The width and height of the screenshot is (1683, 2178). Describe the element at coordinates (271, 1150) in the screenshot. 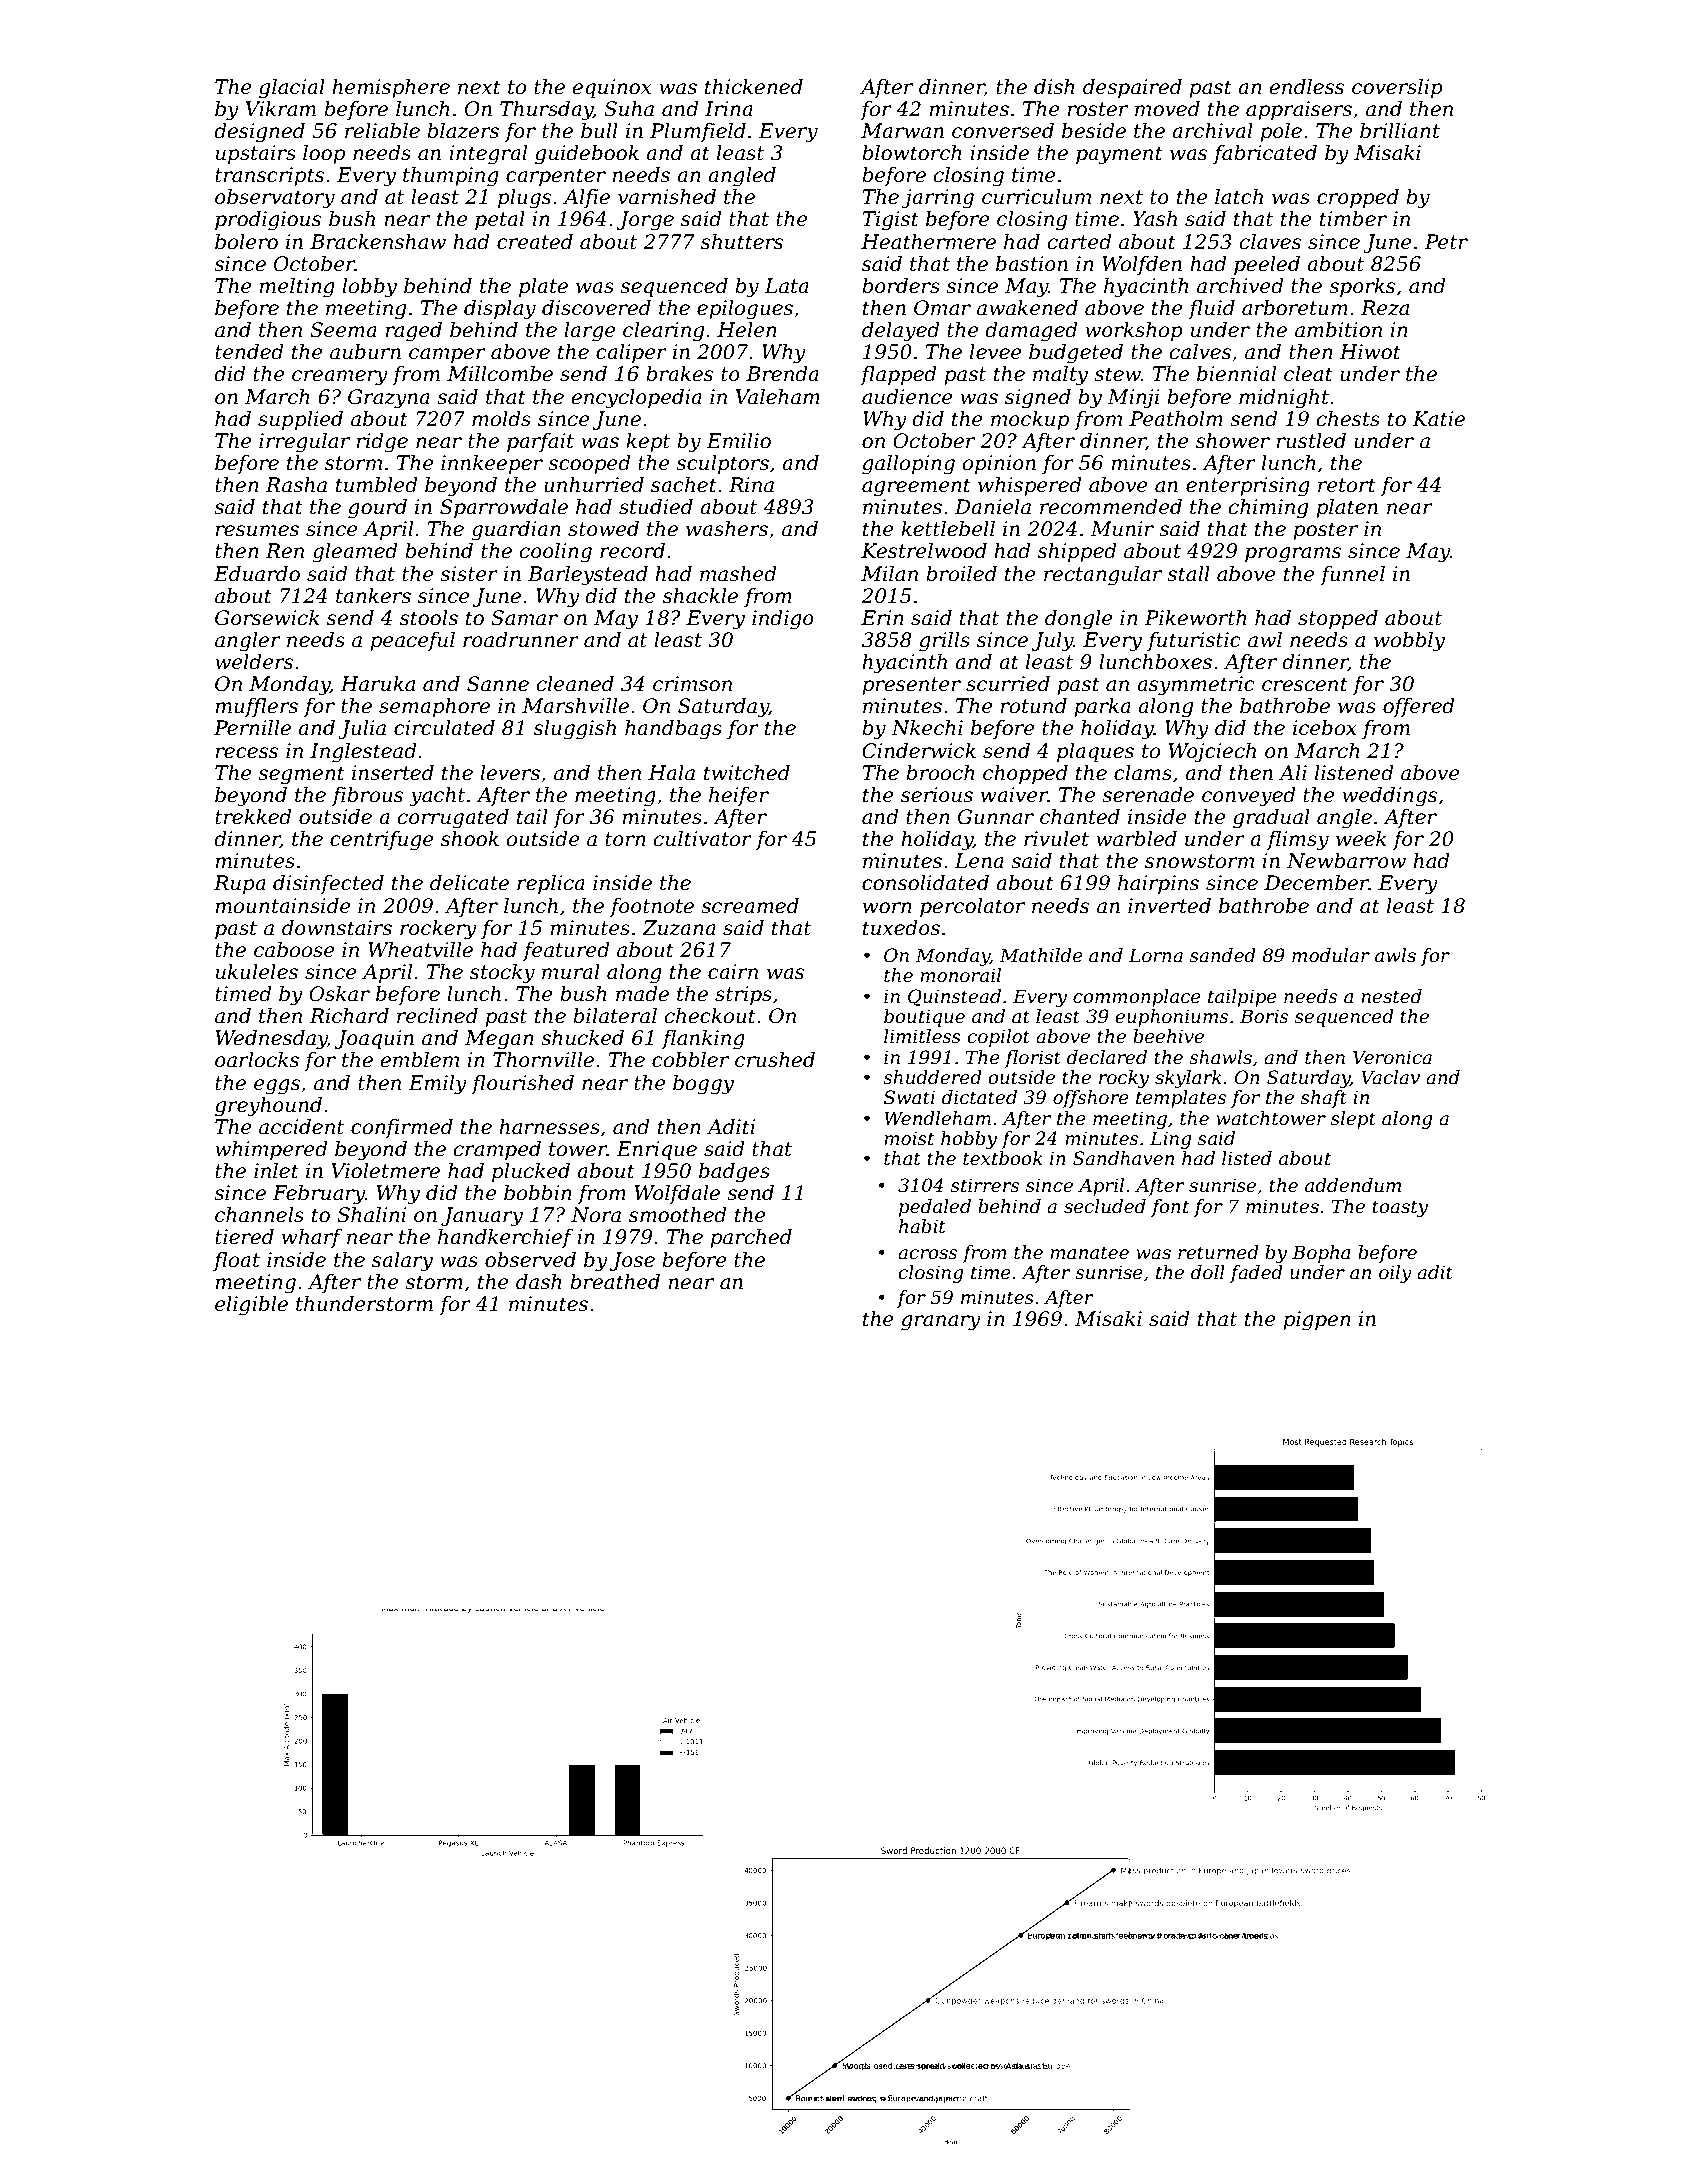

I see `whimpered` at that location.
